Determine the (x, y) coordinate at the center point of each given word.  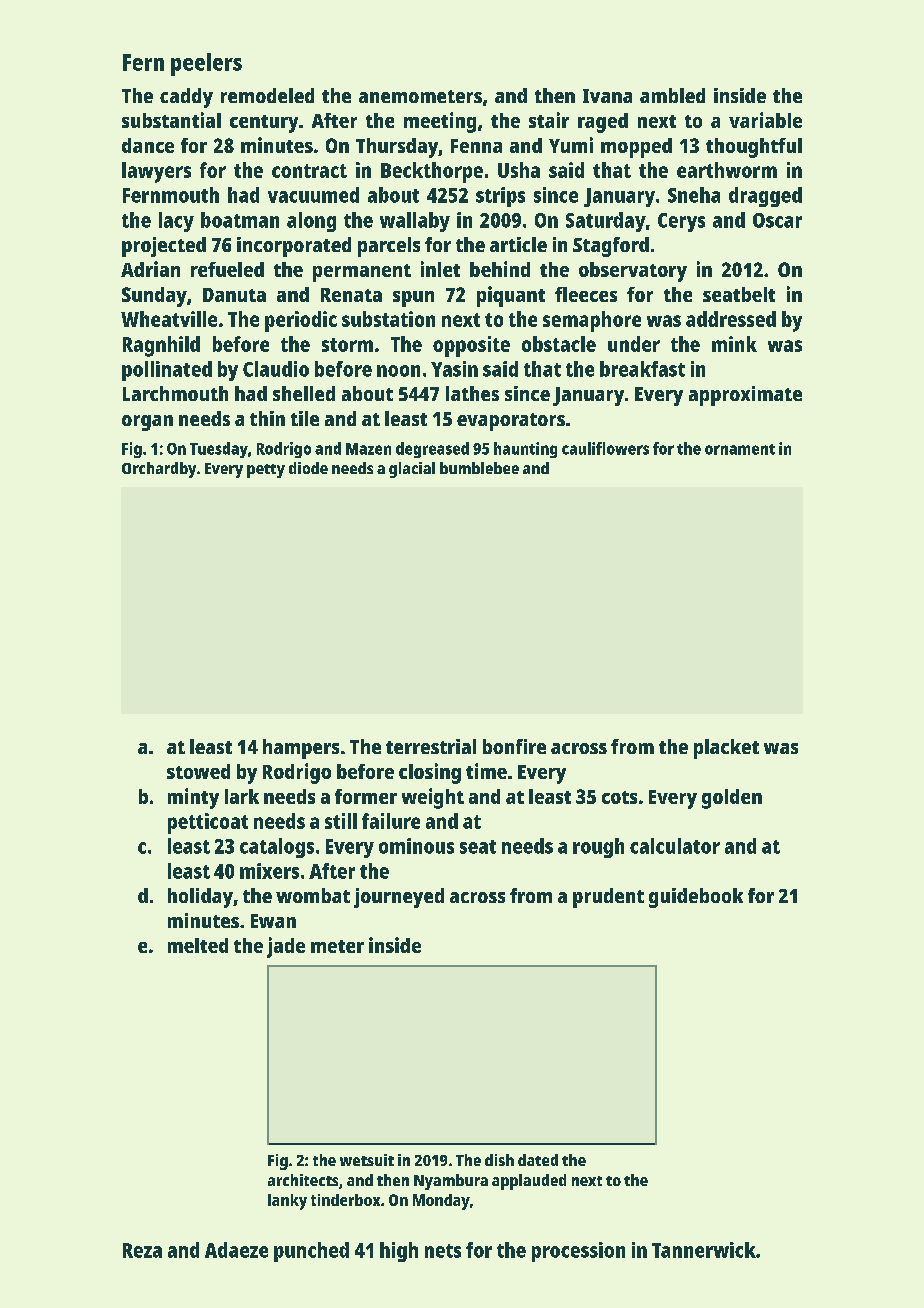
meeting (440, 122)
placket (726, 749)
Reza (142, 1250)
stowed (198, 771)
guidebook (696, 898)
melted (198, 945)
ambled (672, 95)
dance (148, 145)
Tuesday (219, 450)
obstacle (559, 344)
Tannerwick (704, 1250)
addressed (731, 319)
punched (311, 1252)
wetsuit (367, 1160)
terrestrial (431, 746)
